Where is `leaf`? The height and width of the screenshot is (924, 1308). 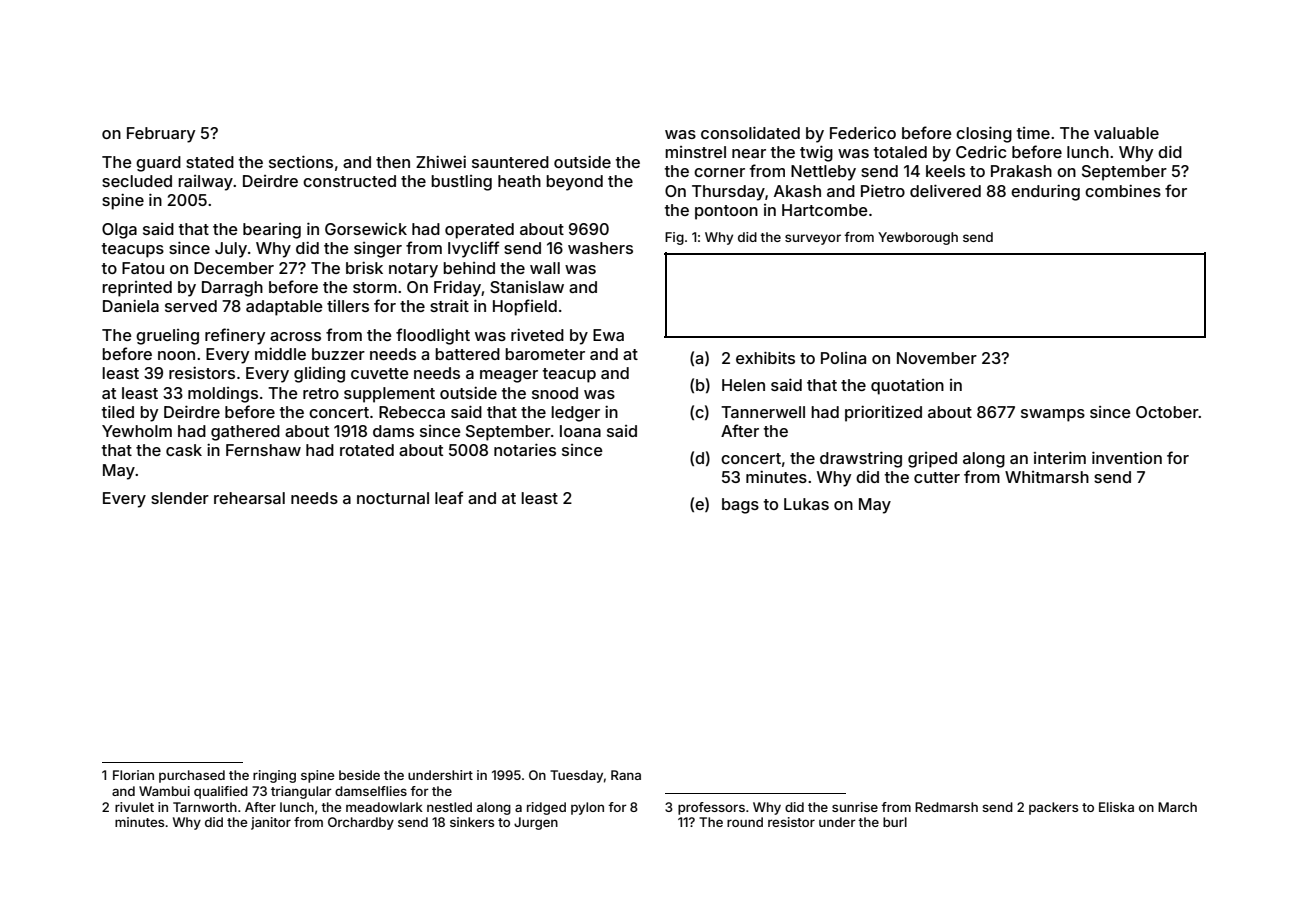 leaf is located at coordinates (449, 497).
